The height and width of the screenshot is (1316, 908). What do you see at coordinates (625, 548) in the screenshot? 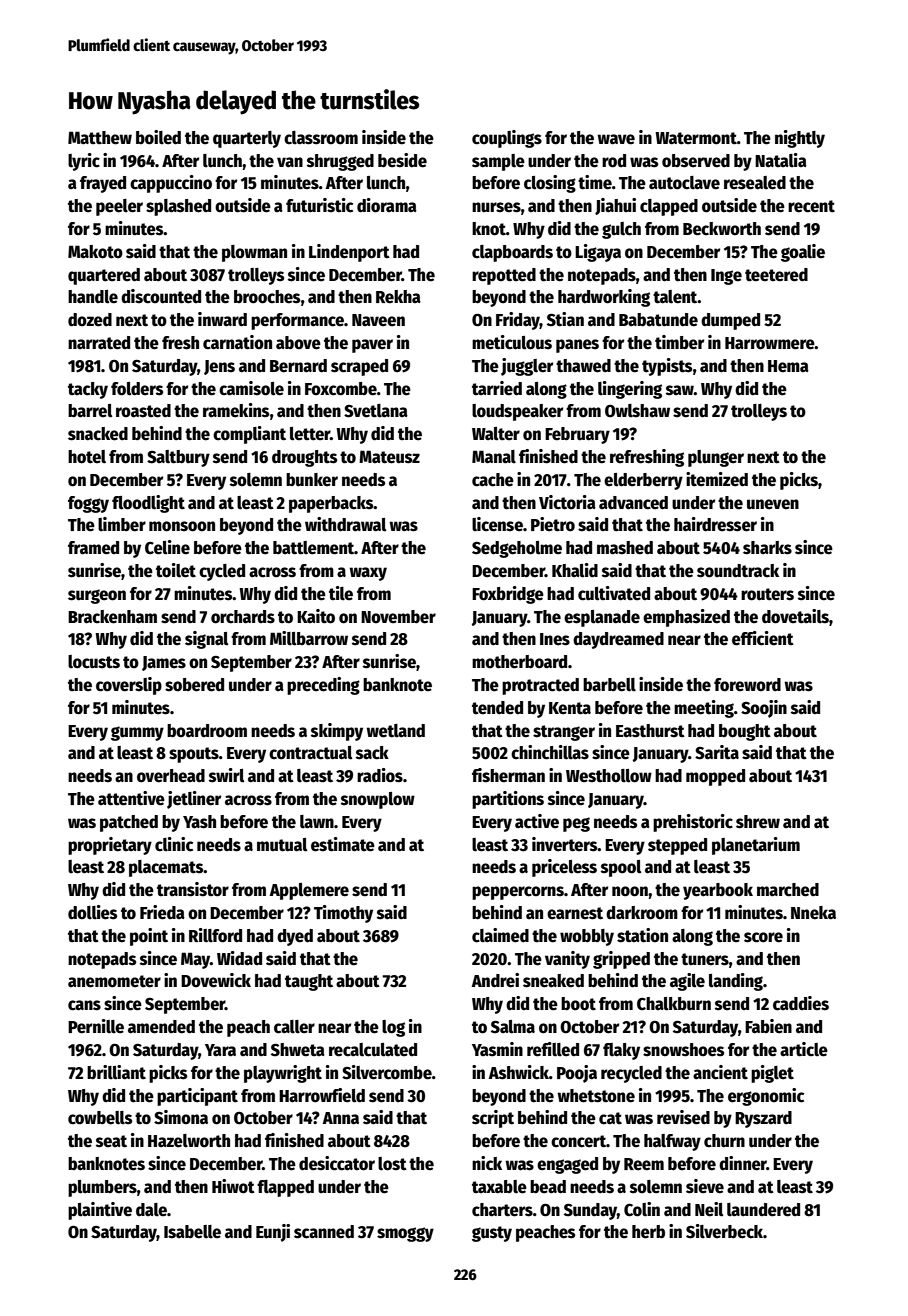
I see `mashed` at bounding box center [625, 548].
